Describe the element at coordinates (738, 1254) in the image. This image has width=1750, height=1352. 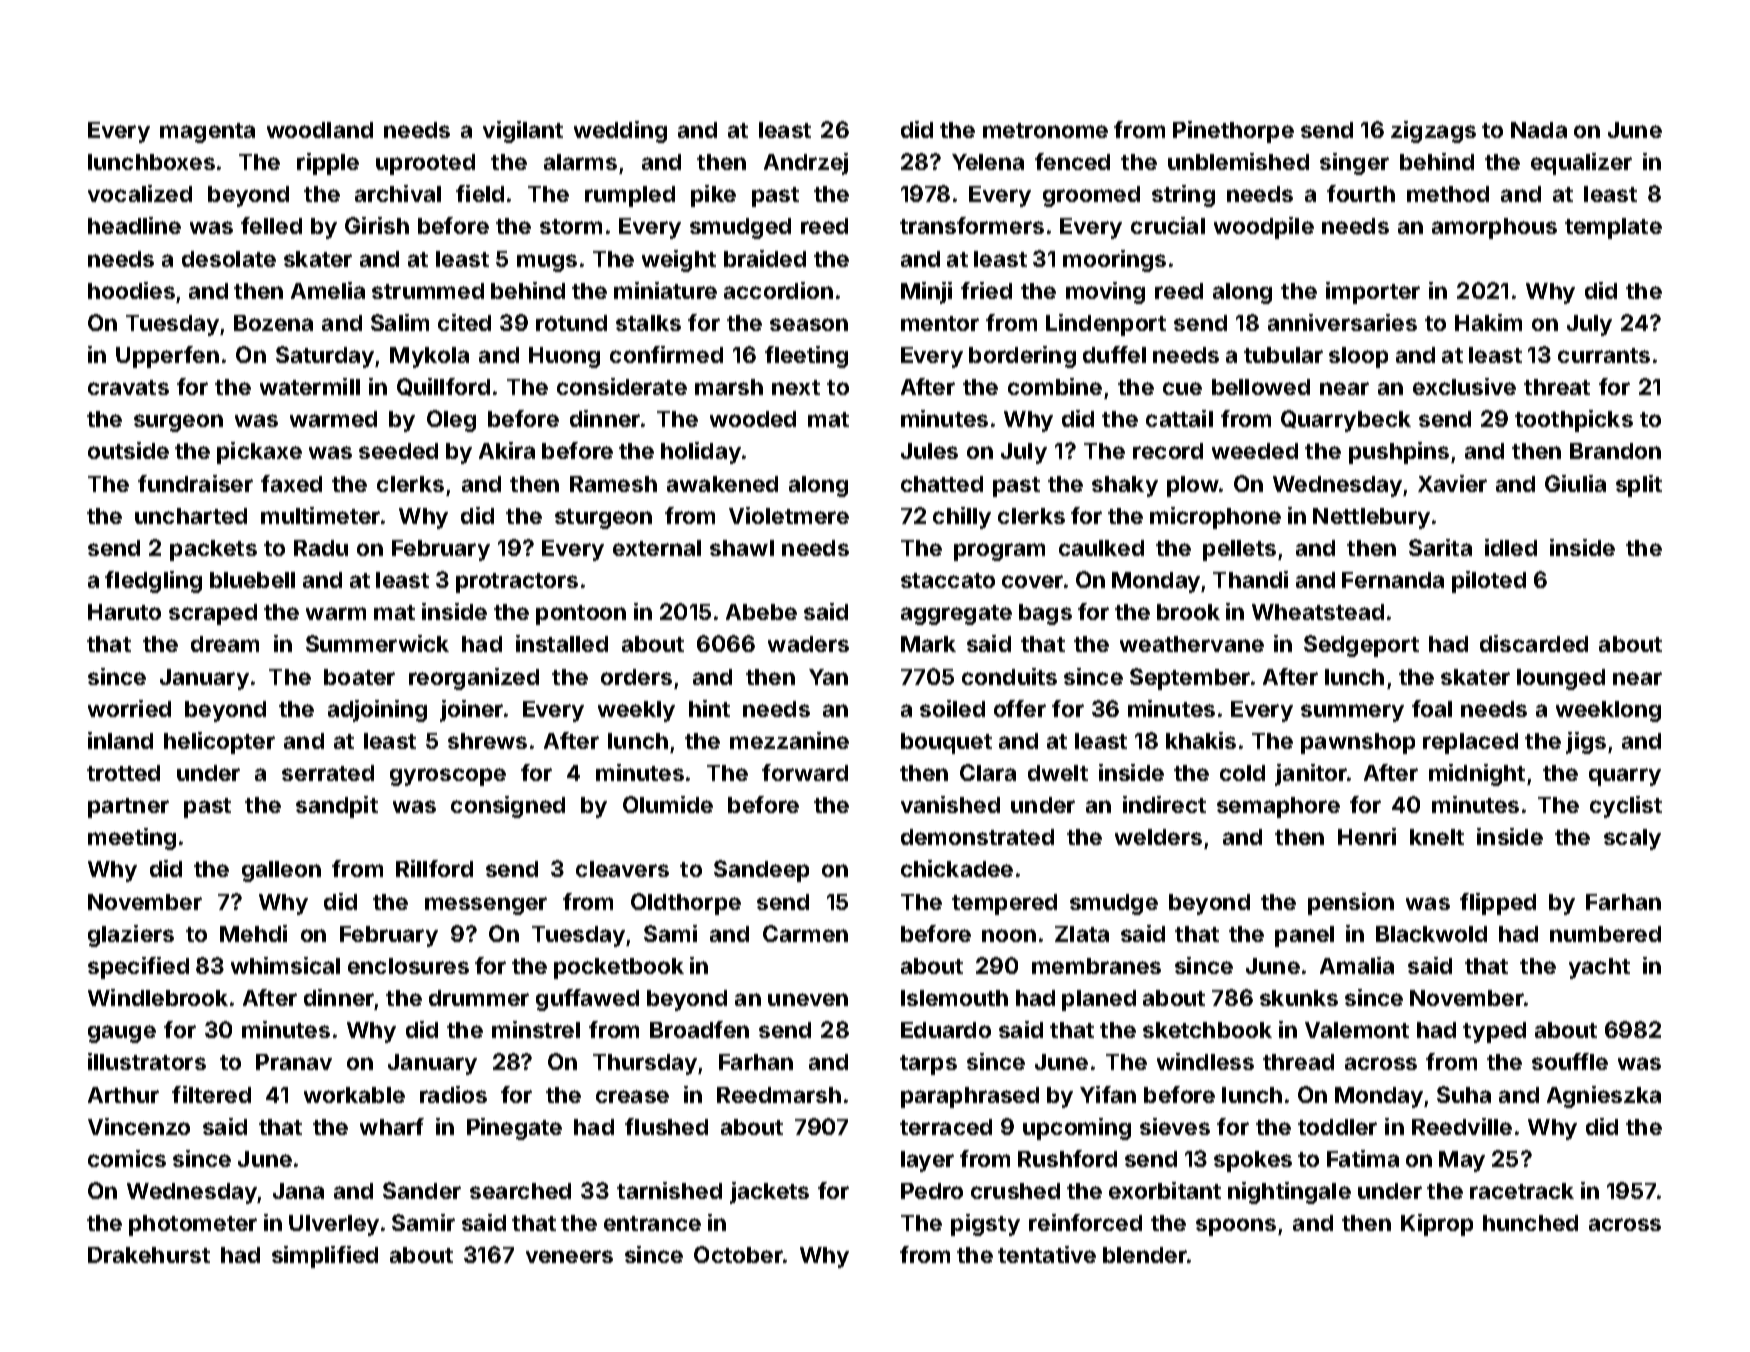
I see `October` at that location.
